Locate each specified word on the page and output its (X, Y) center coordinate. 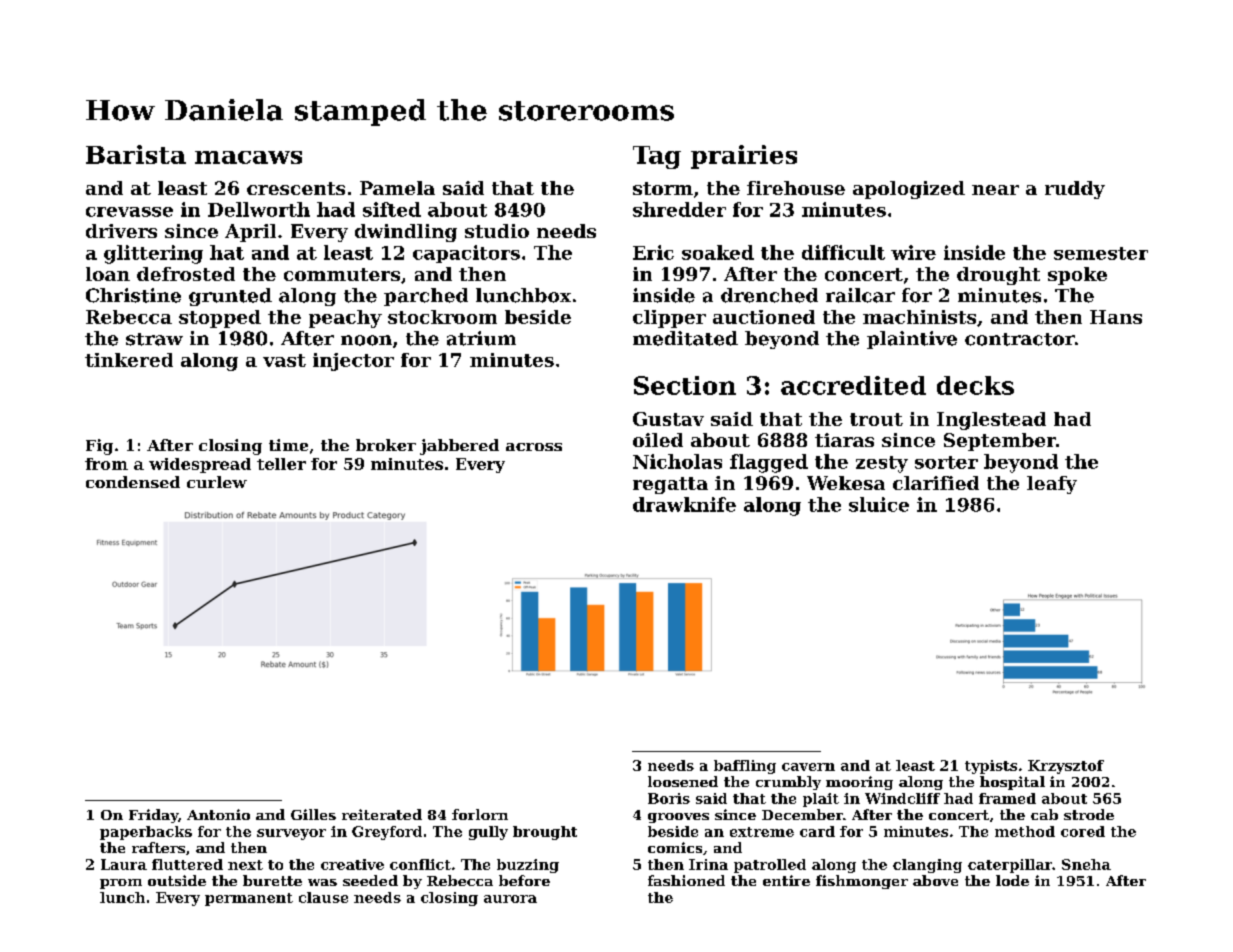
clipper (669, 319)
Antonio (218, 814)
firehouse (796, 188)
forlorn (480, 814)
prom (121, 884)
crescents (296, 188)
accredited (853, 385)
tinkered (129, 360)
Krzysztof (1066, 767)
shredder (679, 209)
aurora (510, 899)
